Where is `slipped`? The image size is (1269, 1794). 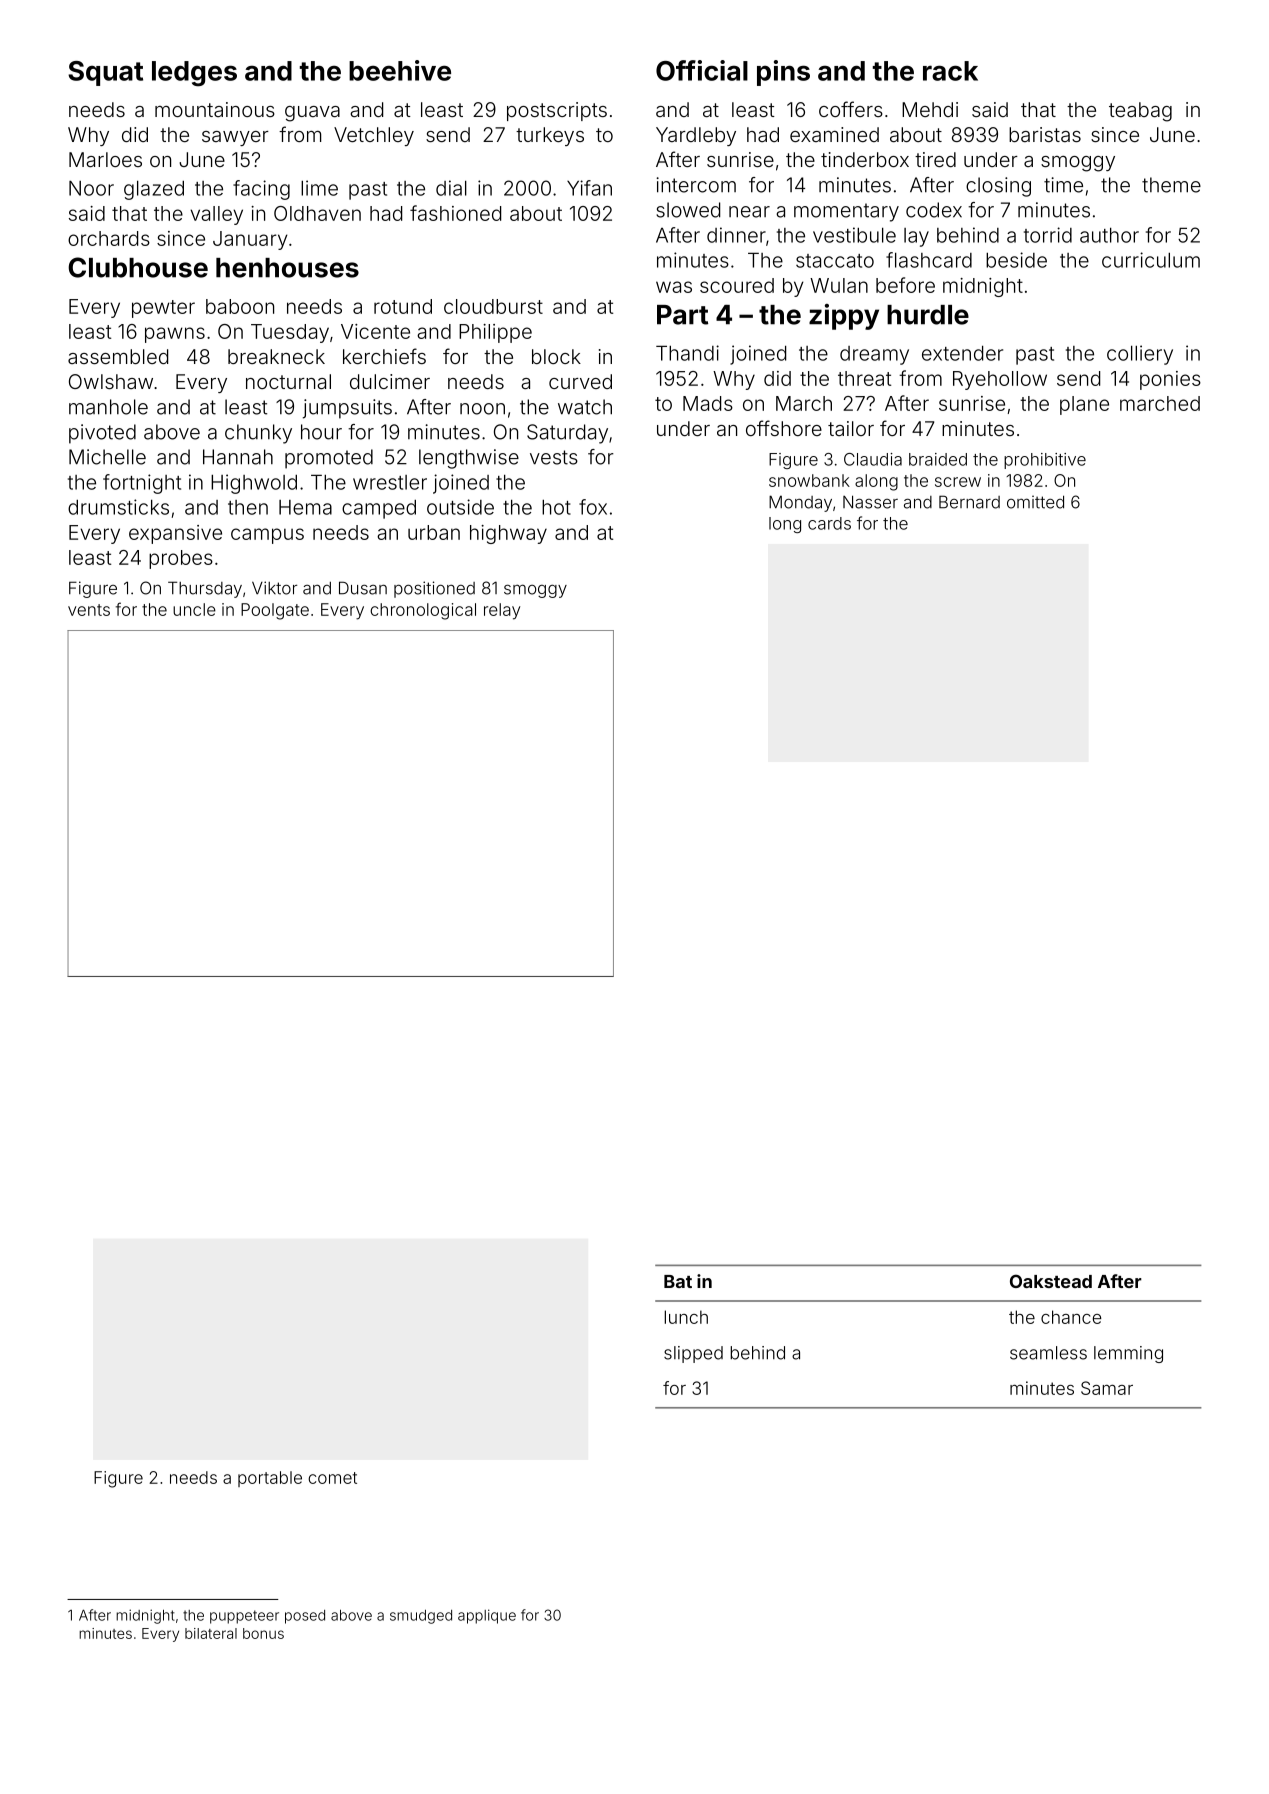
slipped is located at coordinates (693, 1354).
